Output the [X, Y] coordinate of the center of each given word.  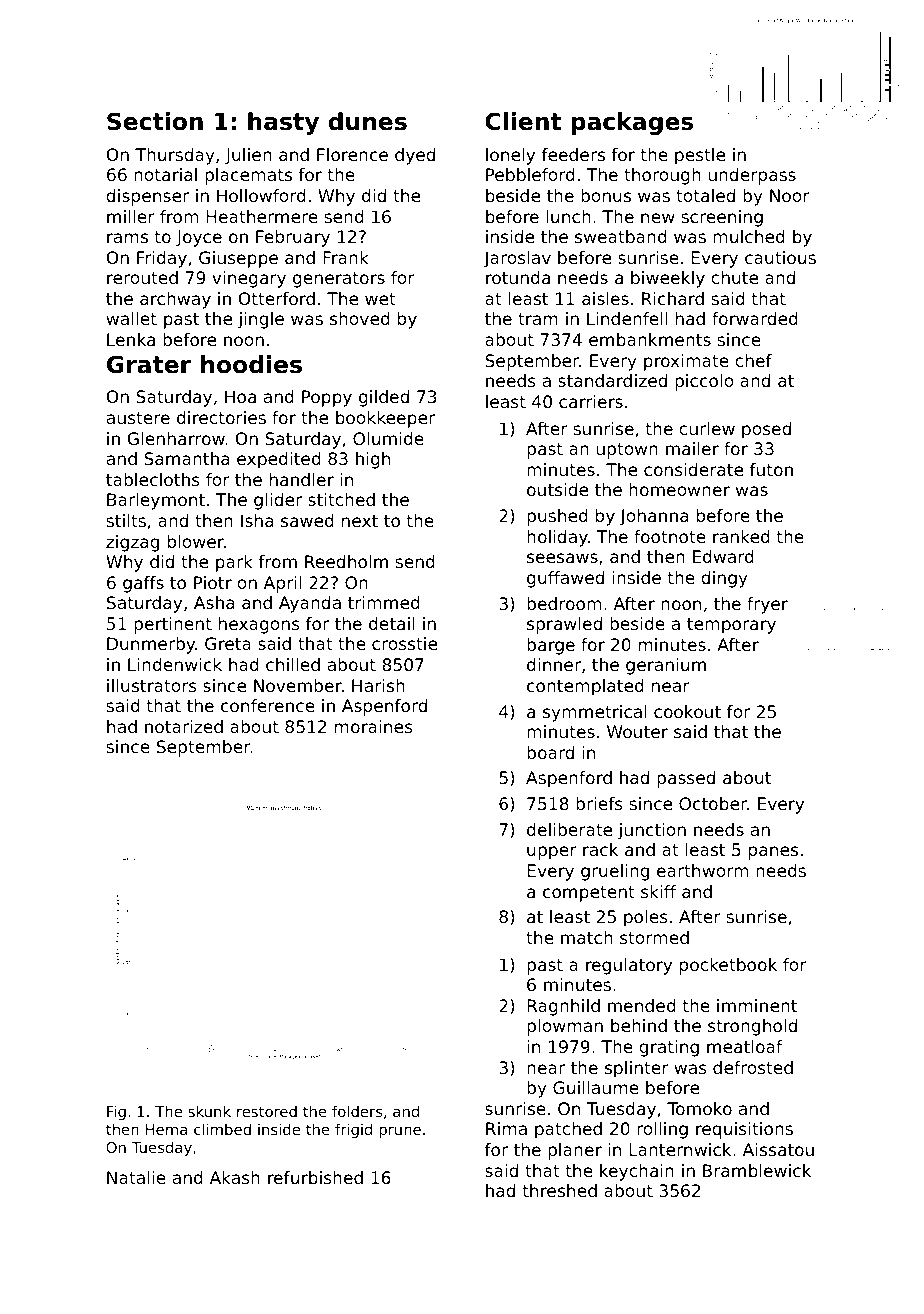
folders [357, 1111]
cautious [780, 257]
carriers [591, 401]
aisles [605, 298]
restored [267, 1111]
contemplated [585, 687]
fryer [767, 605]
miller [131, 216]
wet [380, 299]
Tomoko [699, 1108]
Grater [149, 364]
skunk [209, 1111]
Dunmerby [151, 645]
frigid [353, 1130]
